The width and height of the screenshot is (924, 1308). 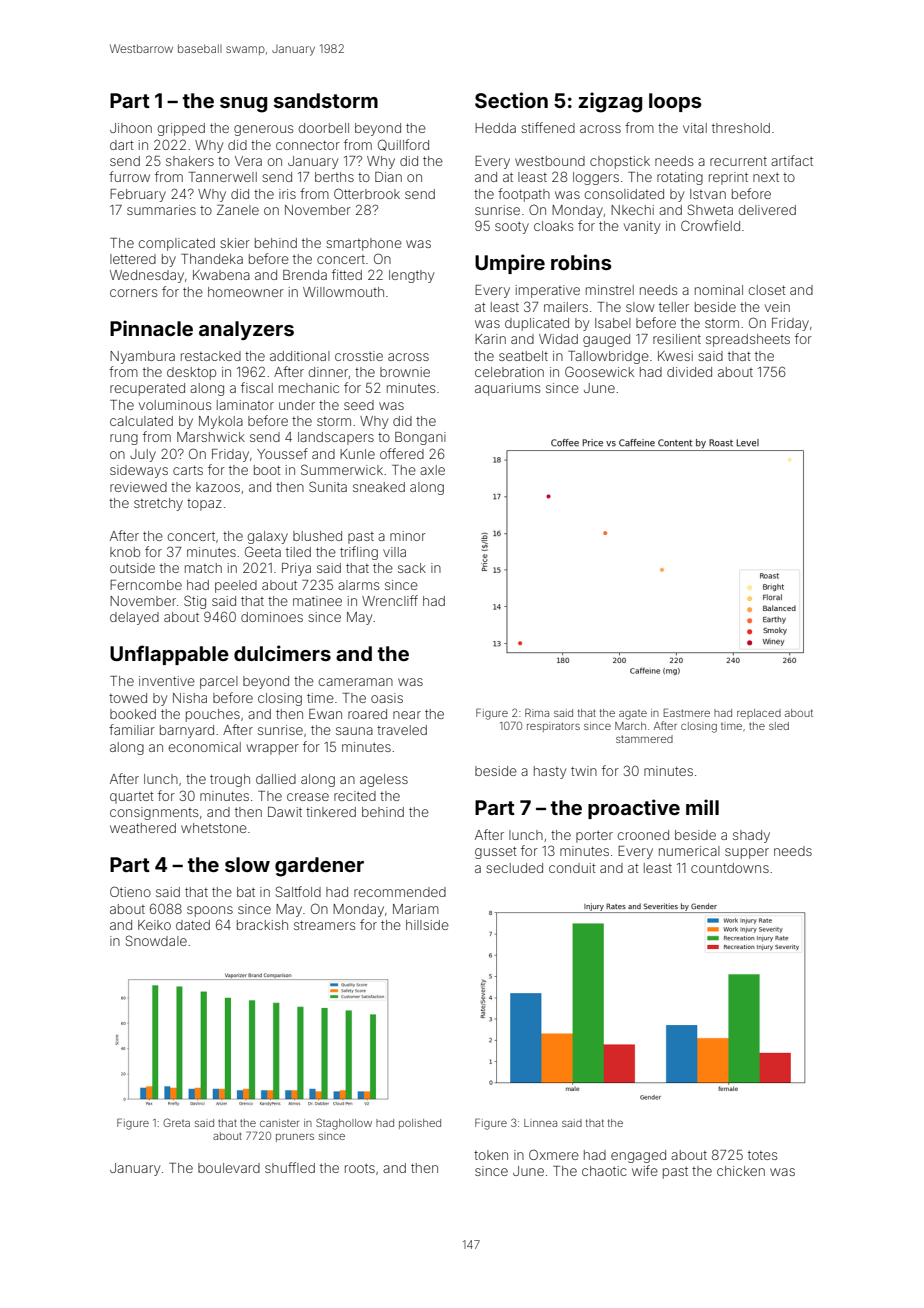 What do you see at coordinates (687, 712) in the screenshot?
I see `Eastmere` at bounding box center [687, 712].
